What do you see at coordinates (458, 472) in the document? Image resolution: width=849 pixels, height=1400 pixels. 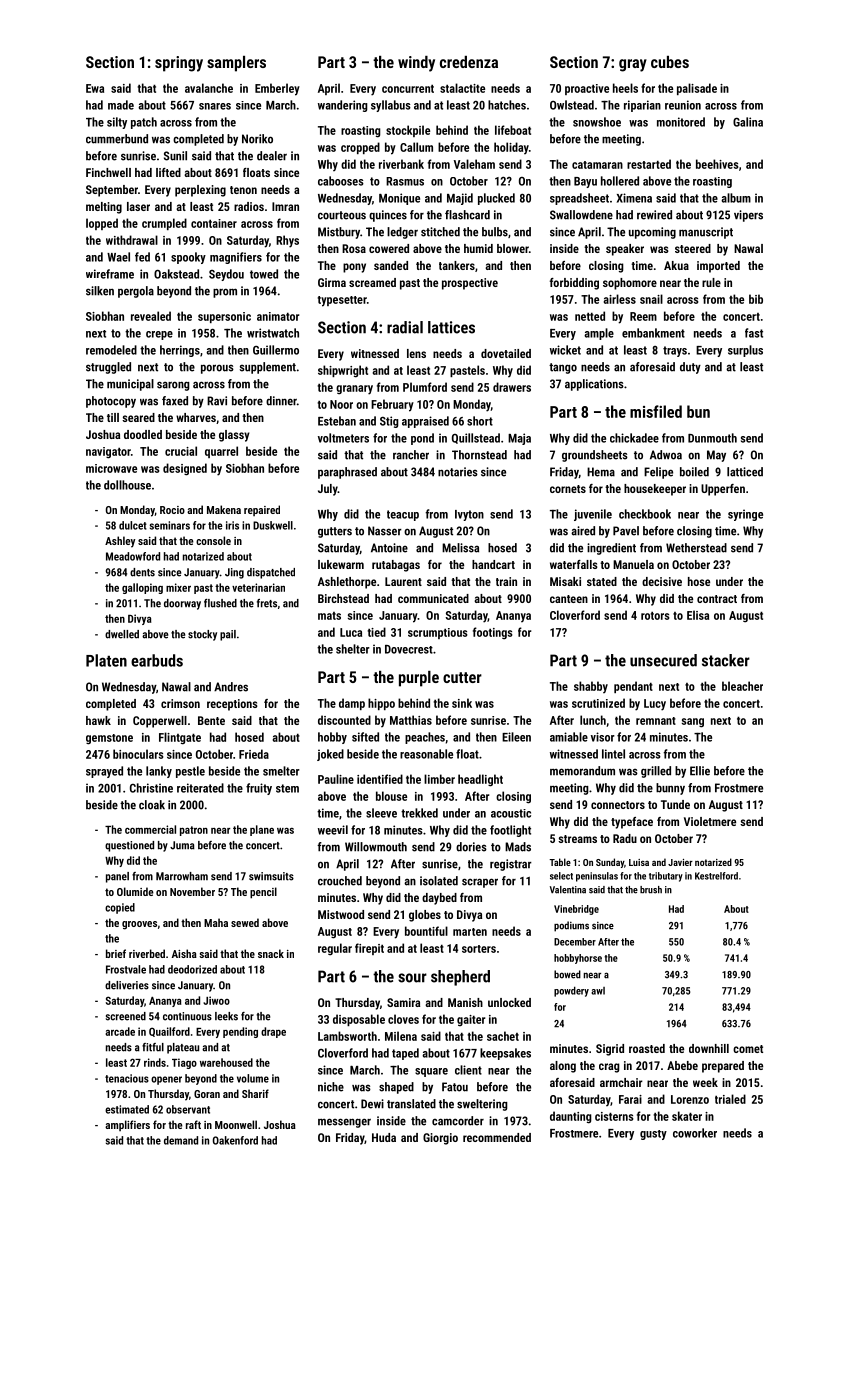 I see `notaries` at bounding box center [458, 472].
